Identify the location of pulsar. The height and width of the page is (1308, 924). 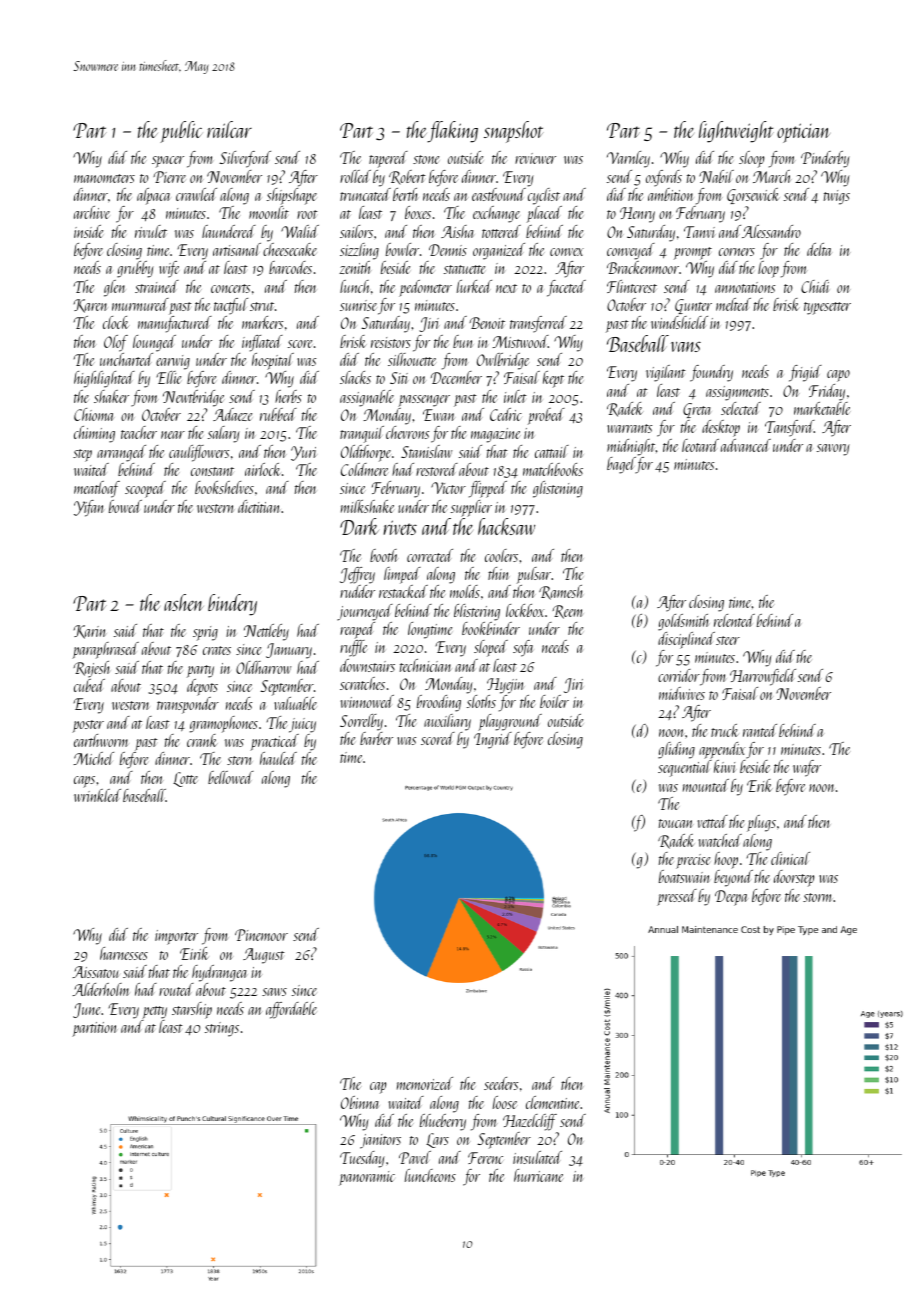
(534, 575).
